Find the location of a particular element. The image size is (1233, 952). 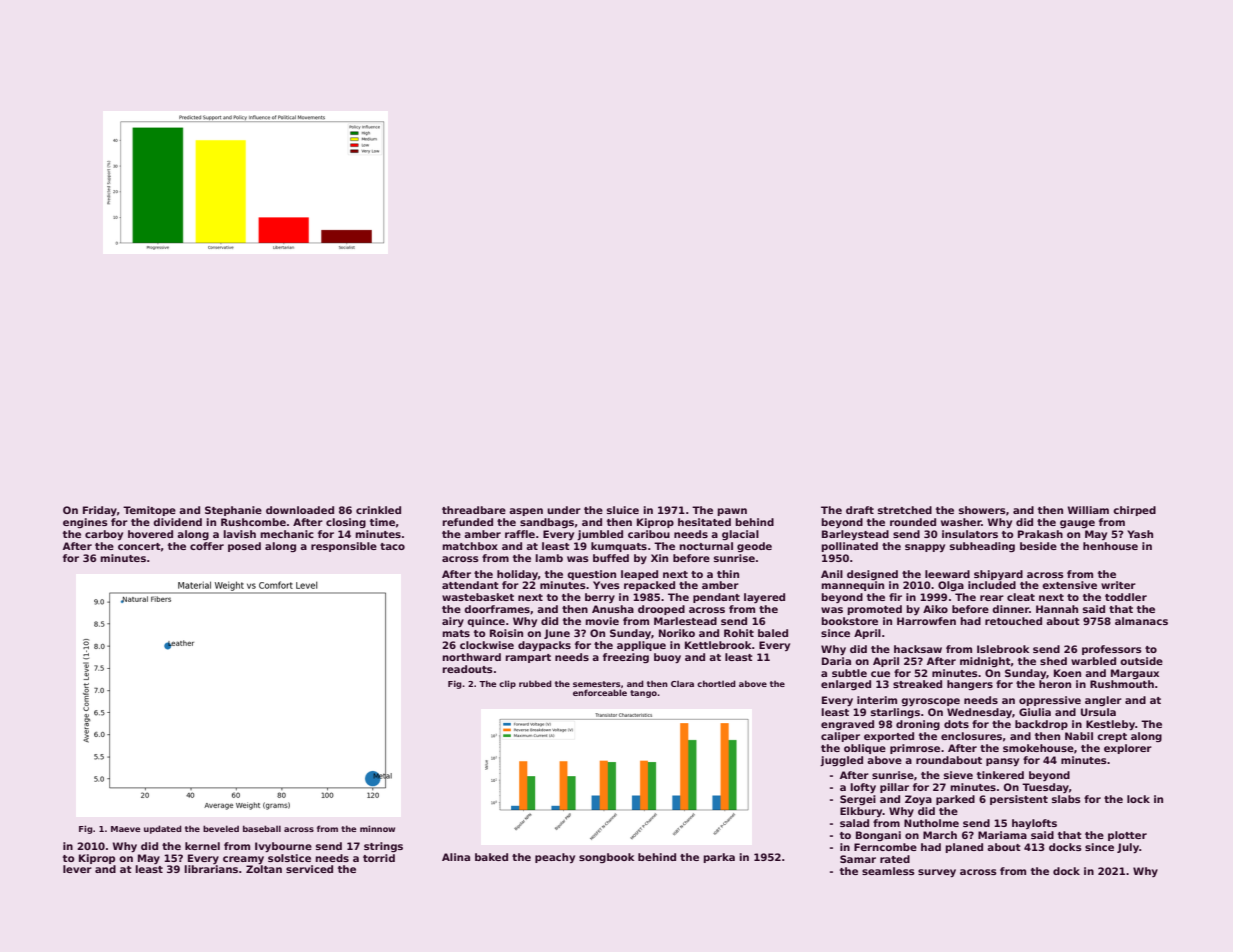

torrid is located at coordinates (379, 858).
